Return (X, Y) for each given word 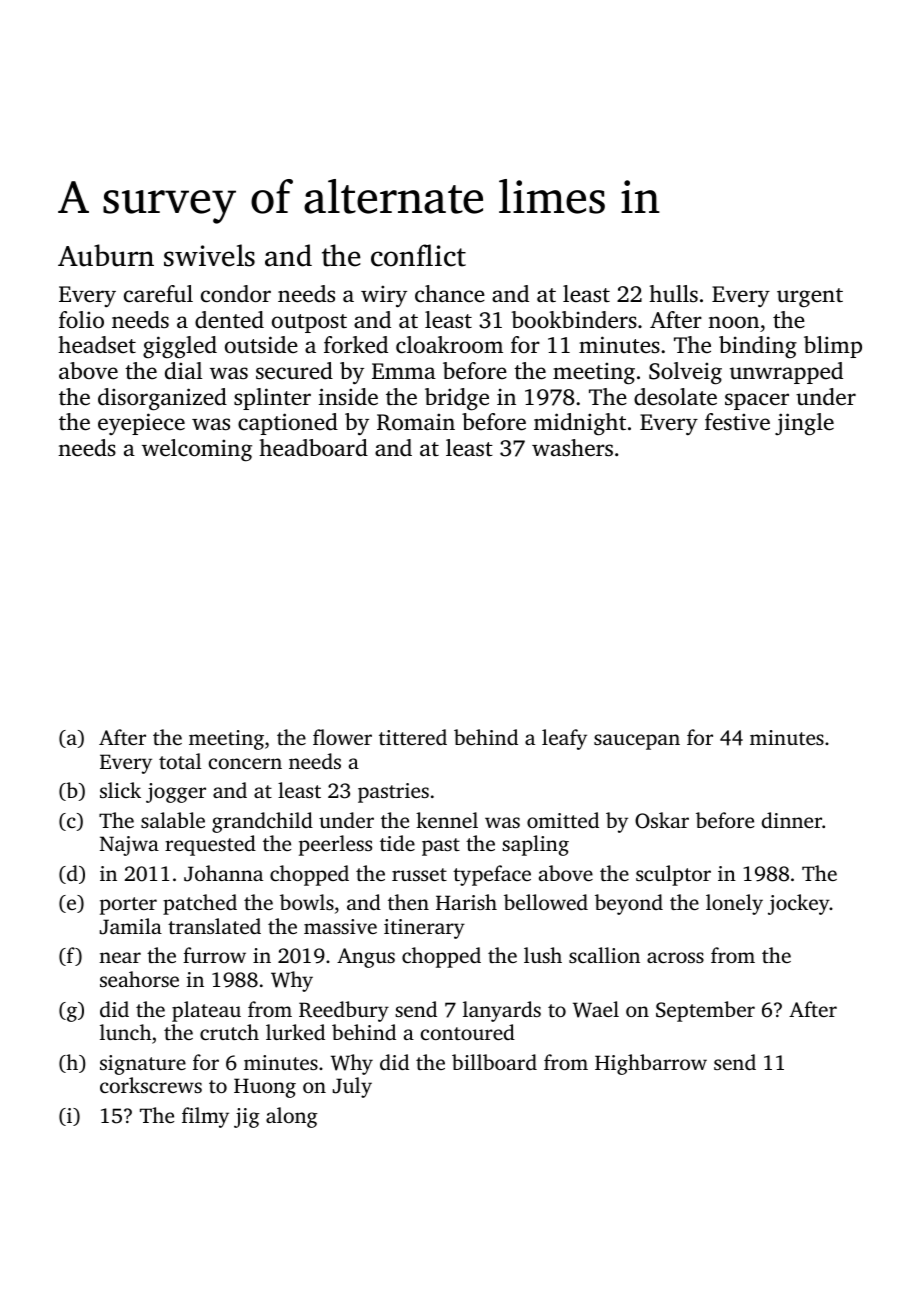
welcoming (197, 450)
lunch (125, 1032)
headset (97, 345)
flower (342, 737)
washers (572, 448)
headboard (313, 448)
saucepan (637, 742)
